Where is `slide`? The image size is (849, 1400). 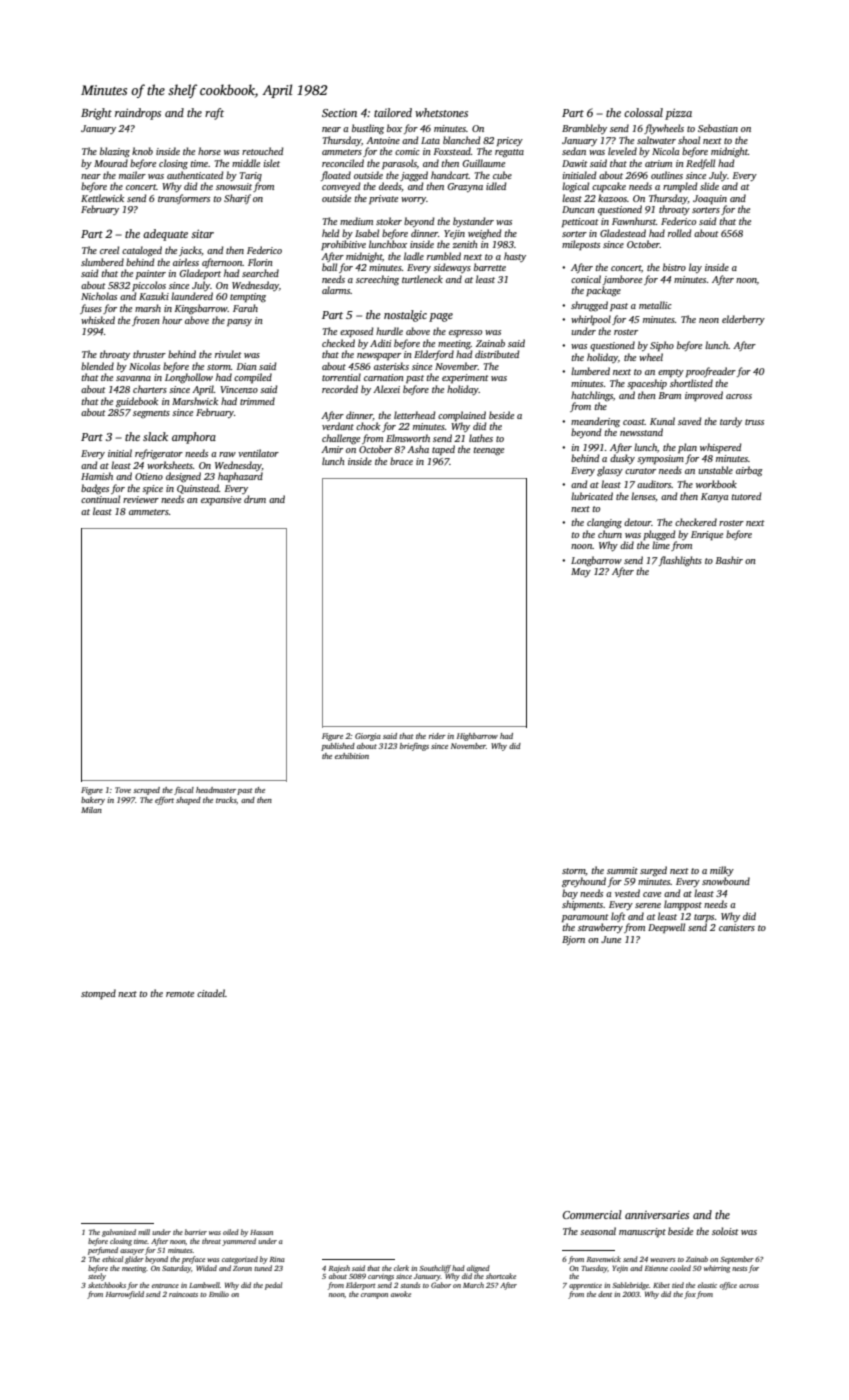 slide is located at coordinates (709, 186).
